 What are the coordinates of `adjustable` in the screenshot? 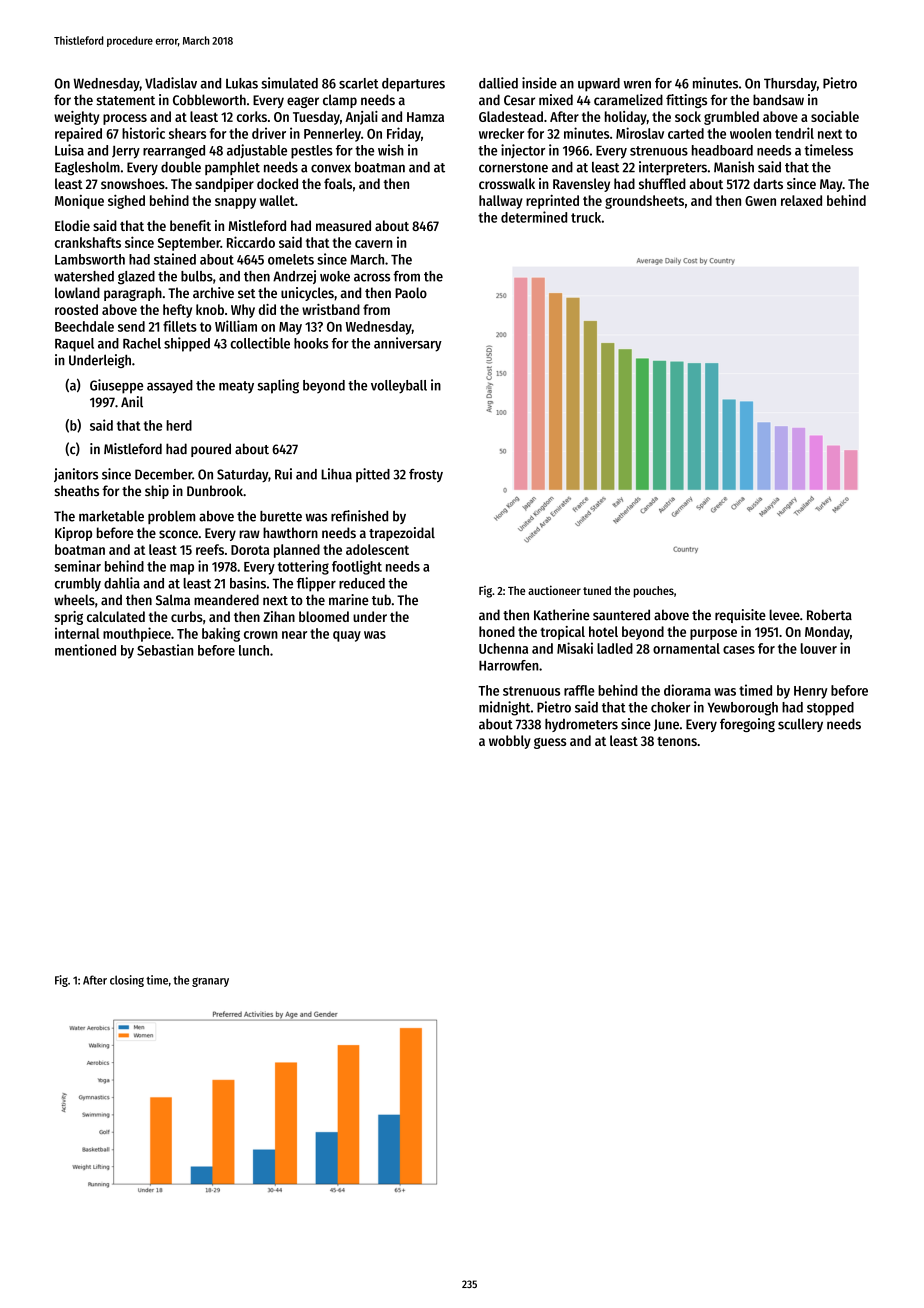 It's located at (257, 151).
